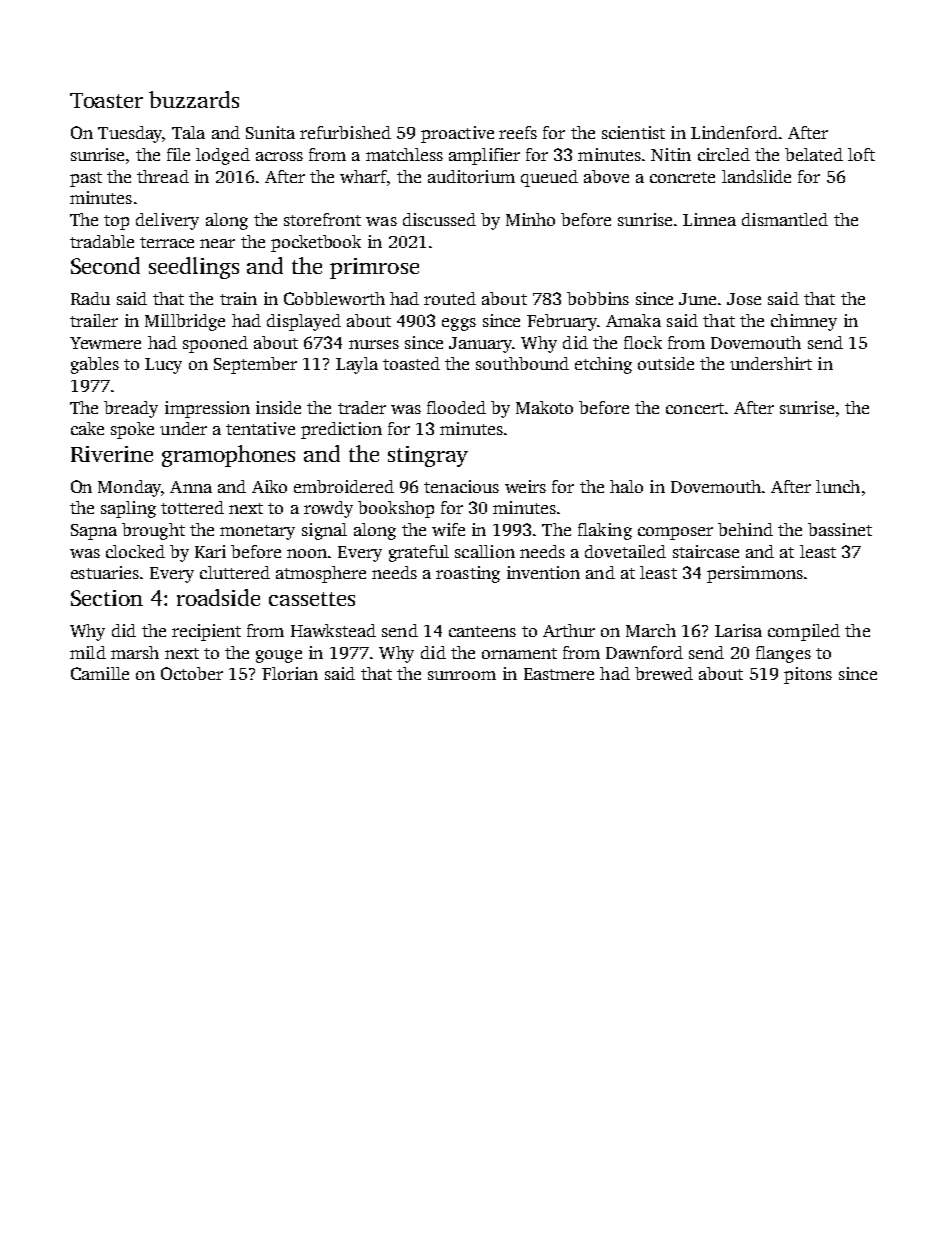 This page has width=952, height=1233. Describe the element at coordinates (131, 409) in the page. I see `bready` at that location.
